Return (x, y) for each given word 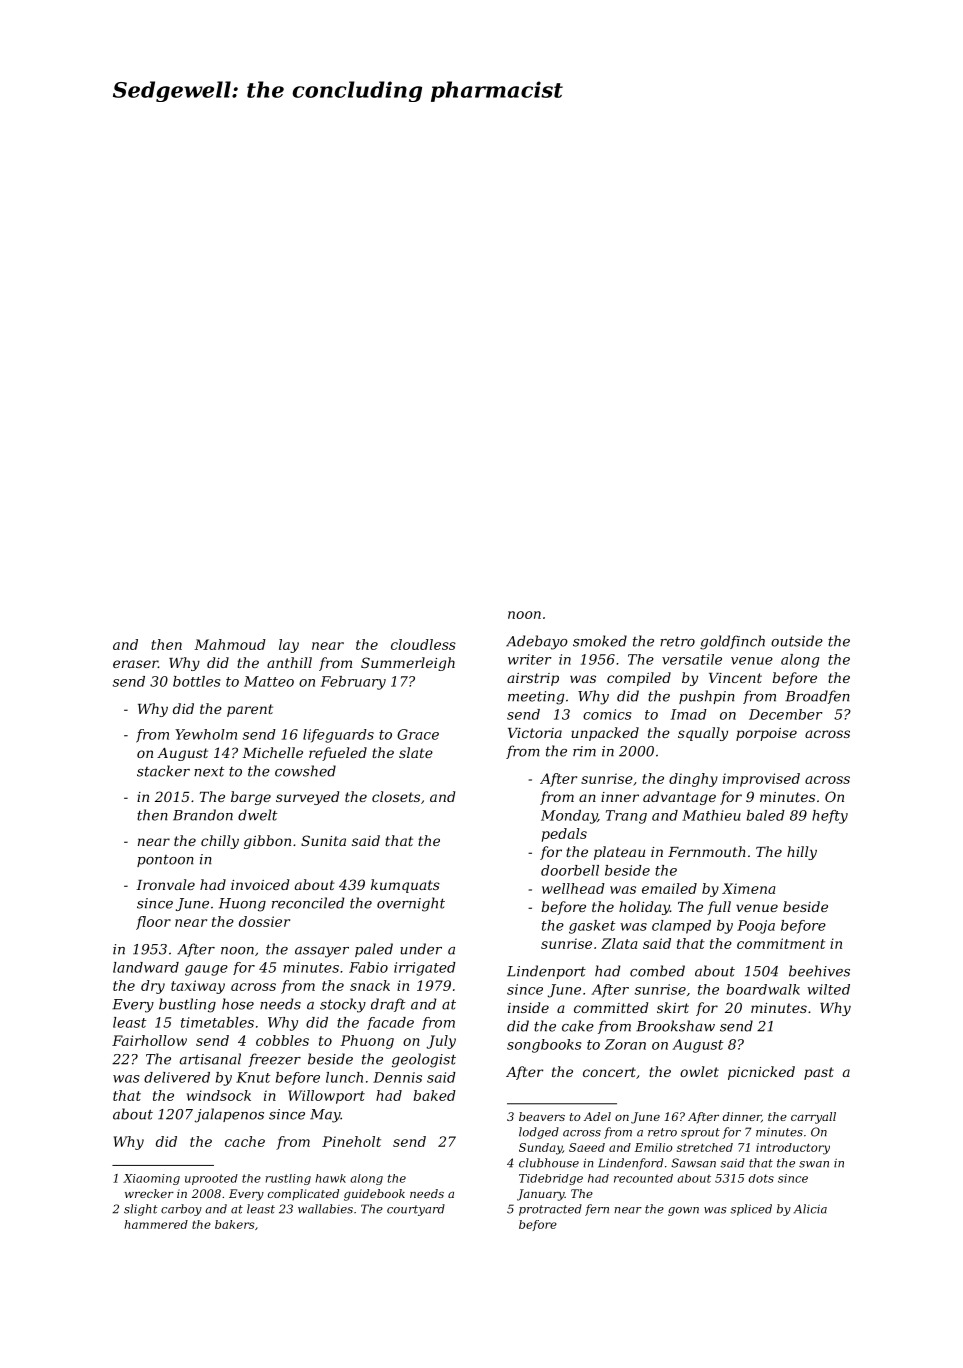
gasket (592, 927)
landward (146, 967)
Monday (569, 817)
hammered (156, 1224)
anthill (289, 662)
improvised (761, 780)
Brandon (203, 815)
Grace (418, 734)
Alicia (810, 1209)
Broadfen (817, 697)
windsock (219, 1095)
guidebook (374, 1195)
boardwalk (763, 989)
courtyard (416, 1210)
